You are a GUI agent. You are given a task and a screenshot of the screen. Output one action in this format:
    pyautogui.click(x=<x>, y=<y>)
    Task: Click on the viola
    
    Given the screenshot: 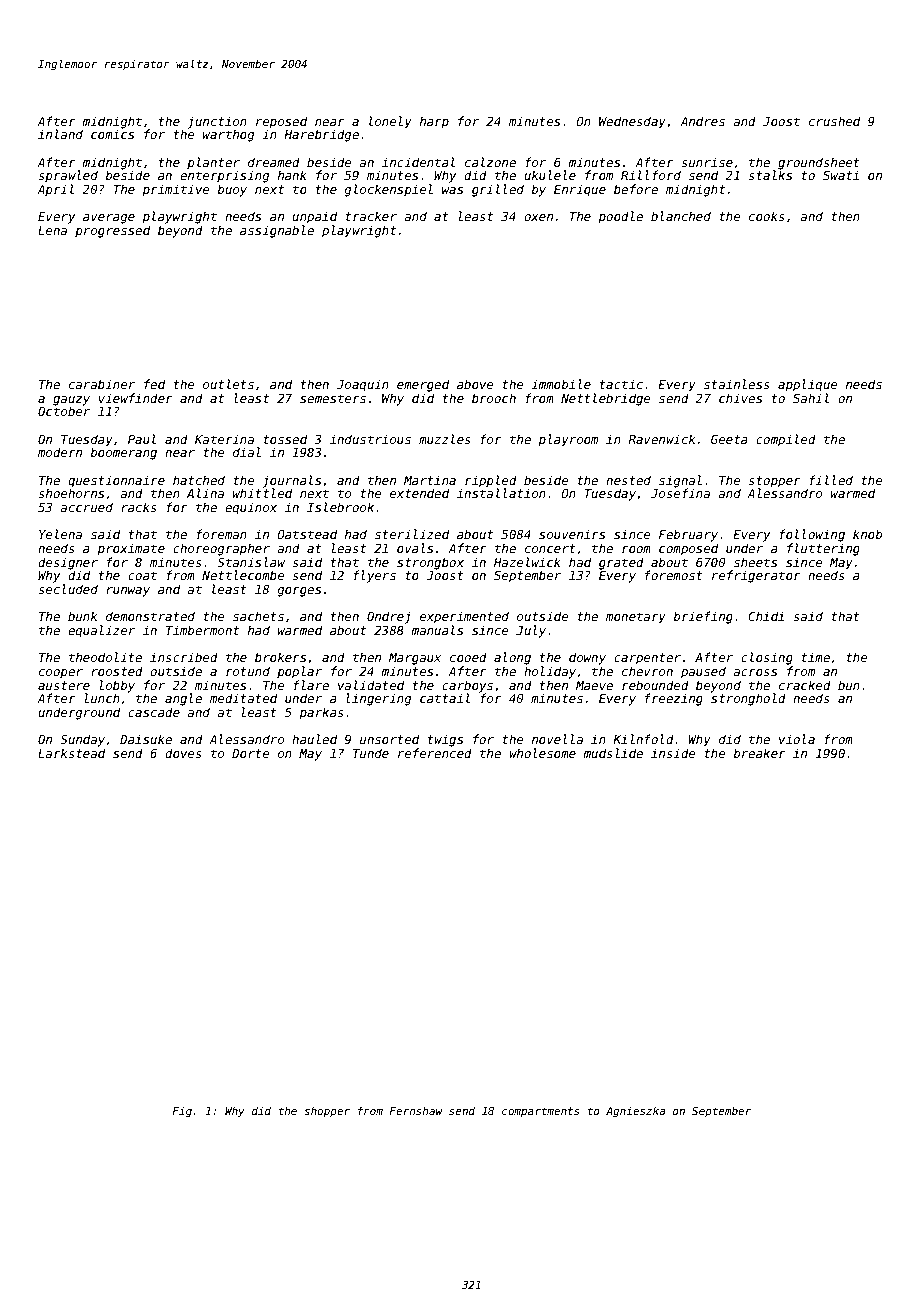 What is the action you would take?
    pyautogui.click(x=797, y=739)
